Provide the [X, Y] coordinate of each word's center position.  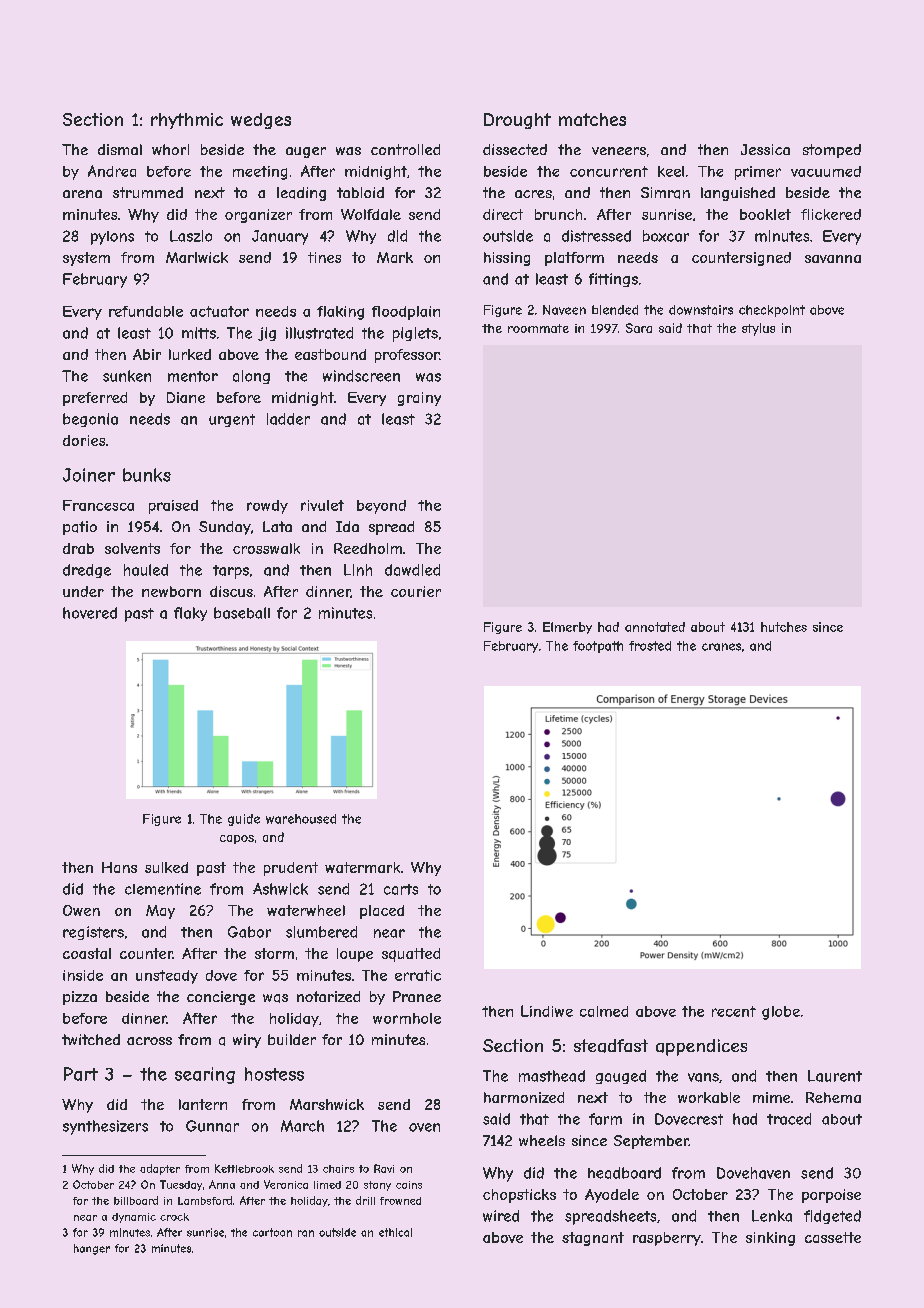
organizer [258, 216]
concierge [221, 998]
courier [416, 591]
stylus [758, 329]
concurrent [609, 171]
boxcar [666, 236]
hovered [90, 613]
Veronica [286, 1184]
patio [80, 528]
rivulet [322, 505]
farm [605, 1119]
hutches [784, 627]
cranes [721, 647]
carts [401, 889]
